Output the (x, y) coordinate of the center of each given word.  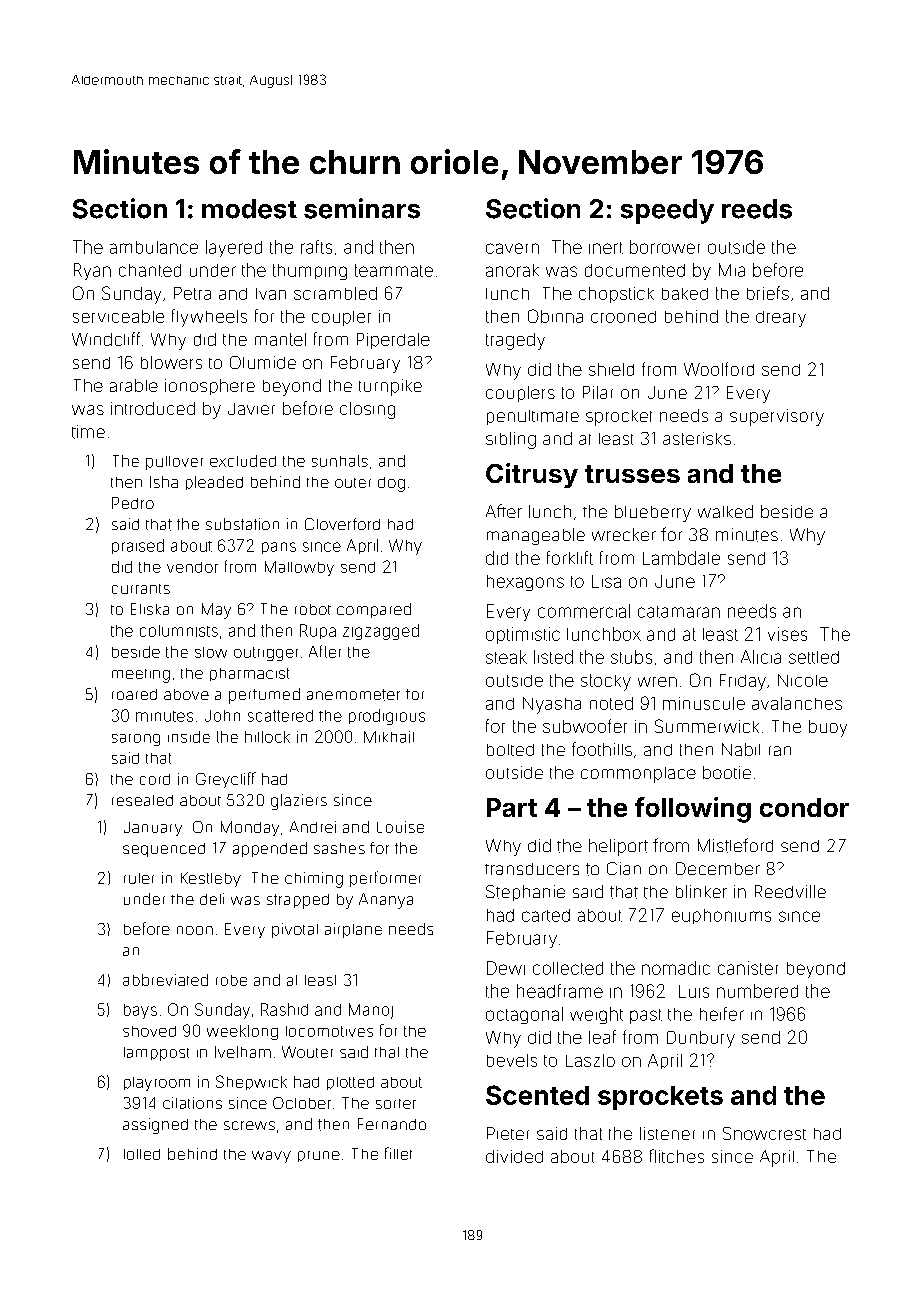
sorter (396, 1104)
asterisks (697, 438)
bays (140, 1011)
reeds (757, 209)
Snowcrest (764, 1133)
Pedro (133, 503)
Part (512, 807)
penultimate (533, 417)
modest (249, 209)
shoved (149, 1031)
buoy (828, 728)
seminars (362, 208)
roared (134, 694)
